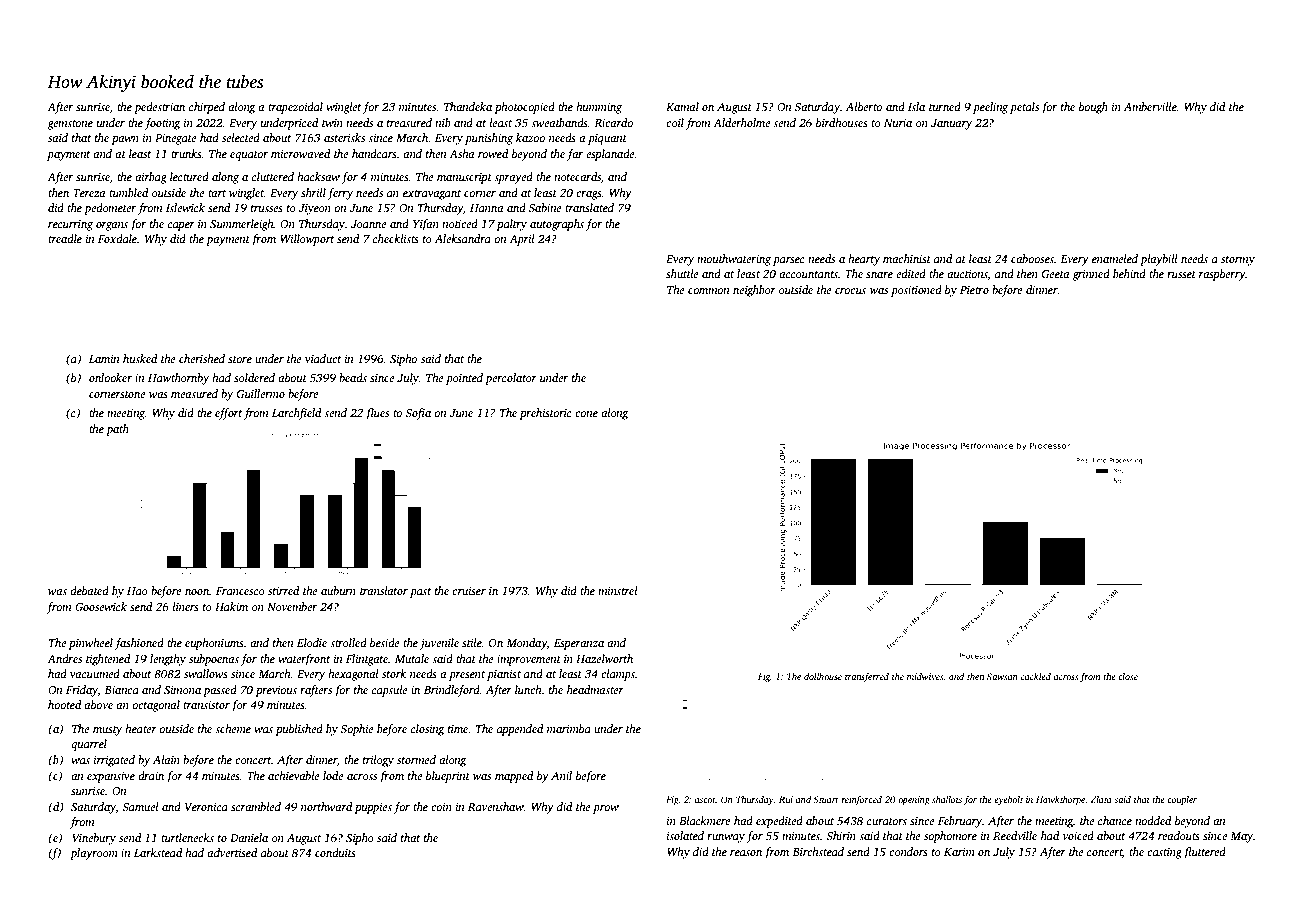 This screenshot has height=924, width=1308. What do you see at coordinates (441, 807) in the screenshot?
I see `coin` at bounding box center [441, 807].
